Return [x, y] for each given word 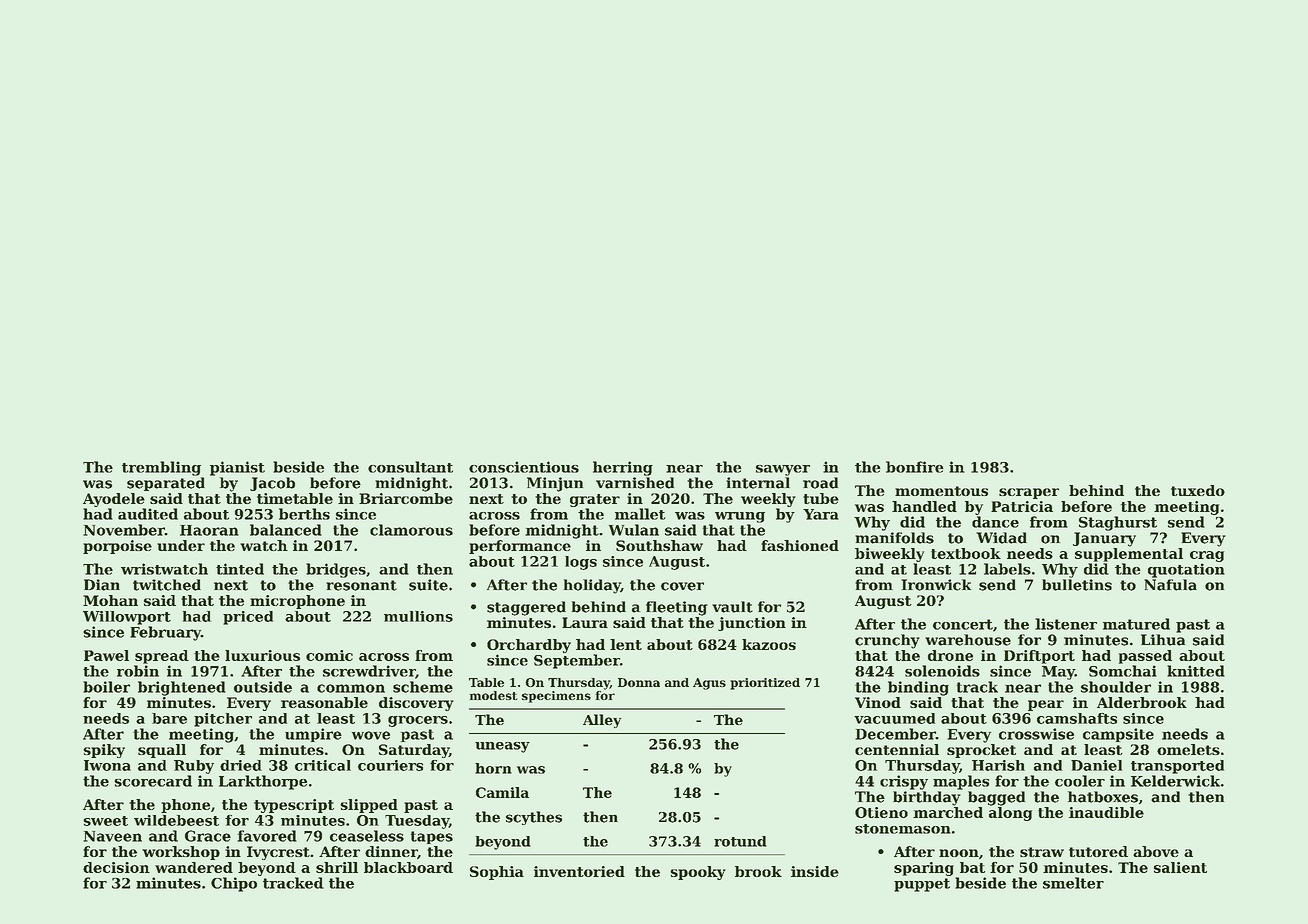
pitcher [223, 720]
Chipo [234, 884]
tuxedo [1198, 490]
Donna [639, 682]
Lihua [1163, 640]
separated [166, 484]
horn [493, 768]
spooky [698, 873]
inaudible [1106, 812]
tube [821, 498]
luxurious [262, 655]
